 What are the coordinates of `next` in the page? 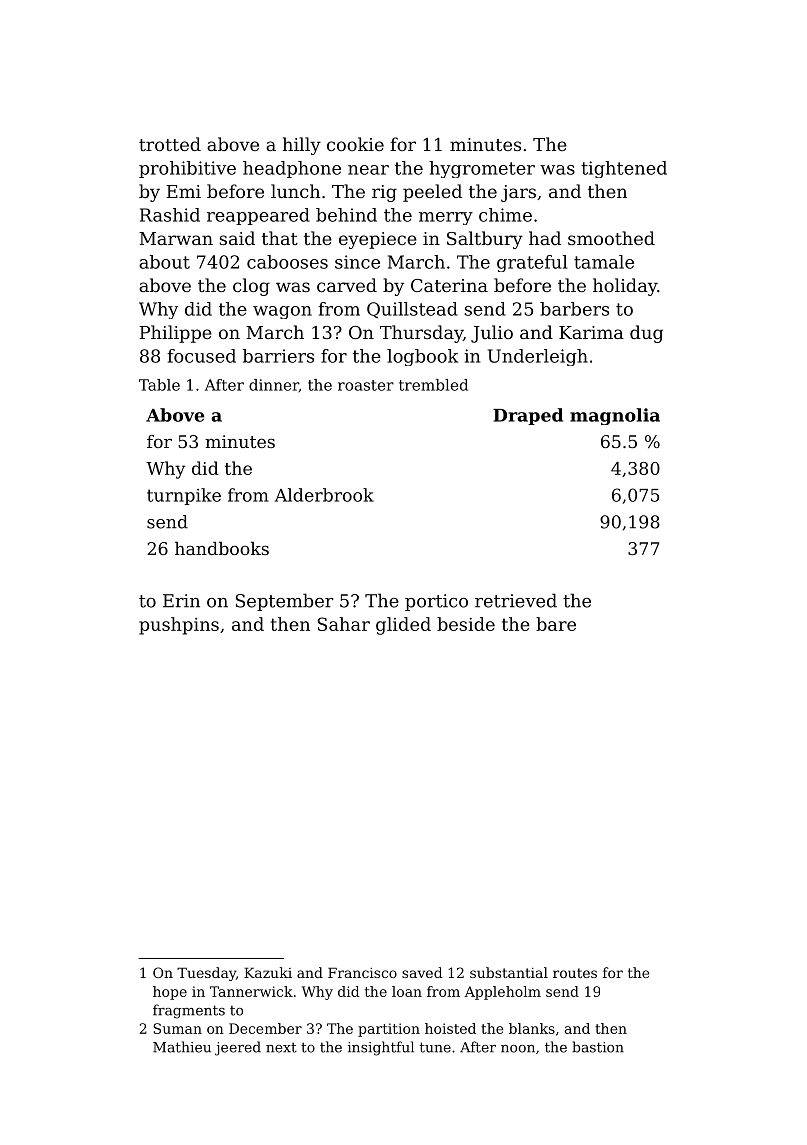 It's located at (281, 1048).
